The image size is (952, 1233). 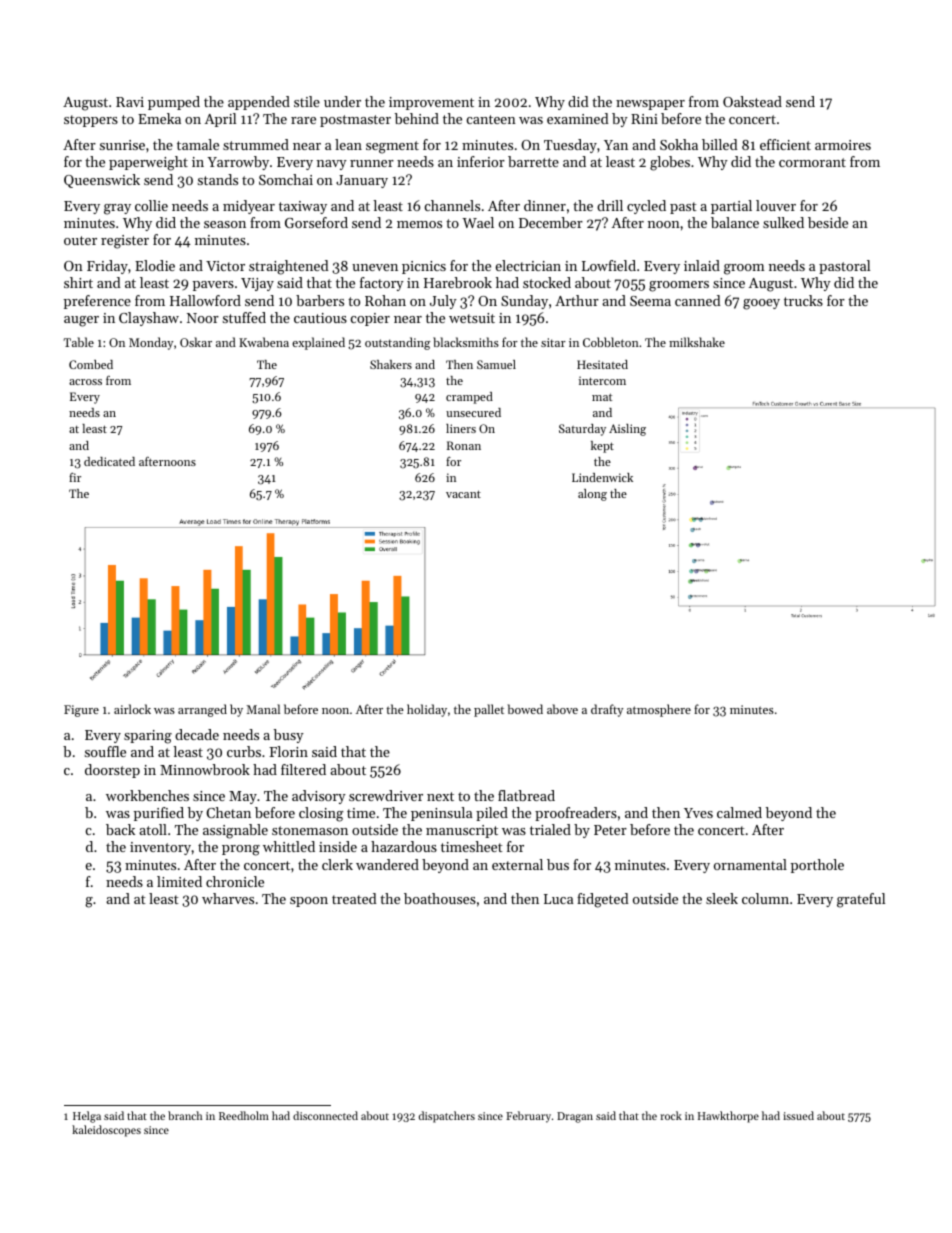 I want to click on Helga, so click(x=87, y=1117).
